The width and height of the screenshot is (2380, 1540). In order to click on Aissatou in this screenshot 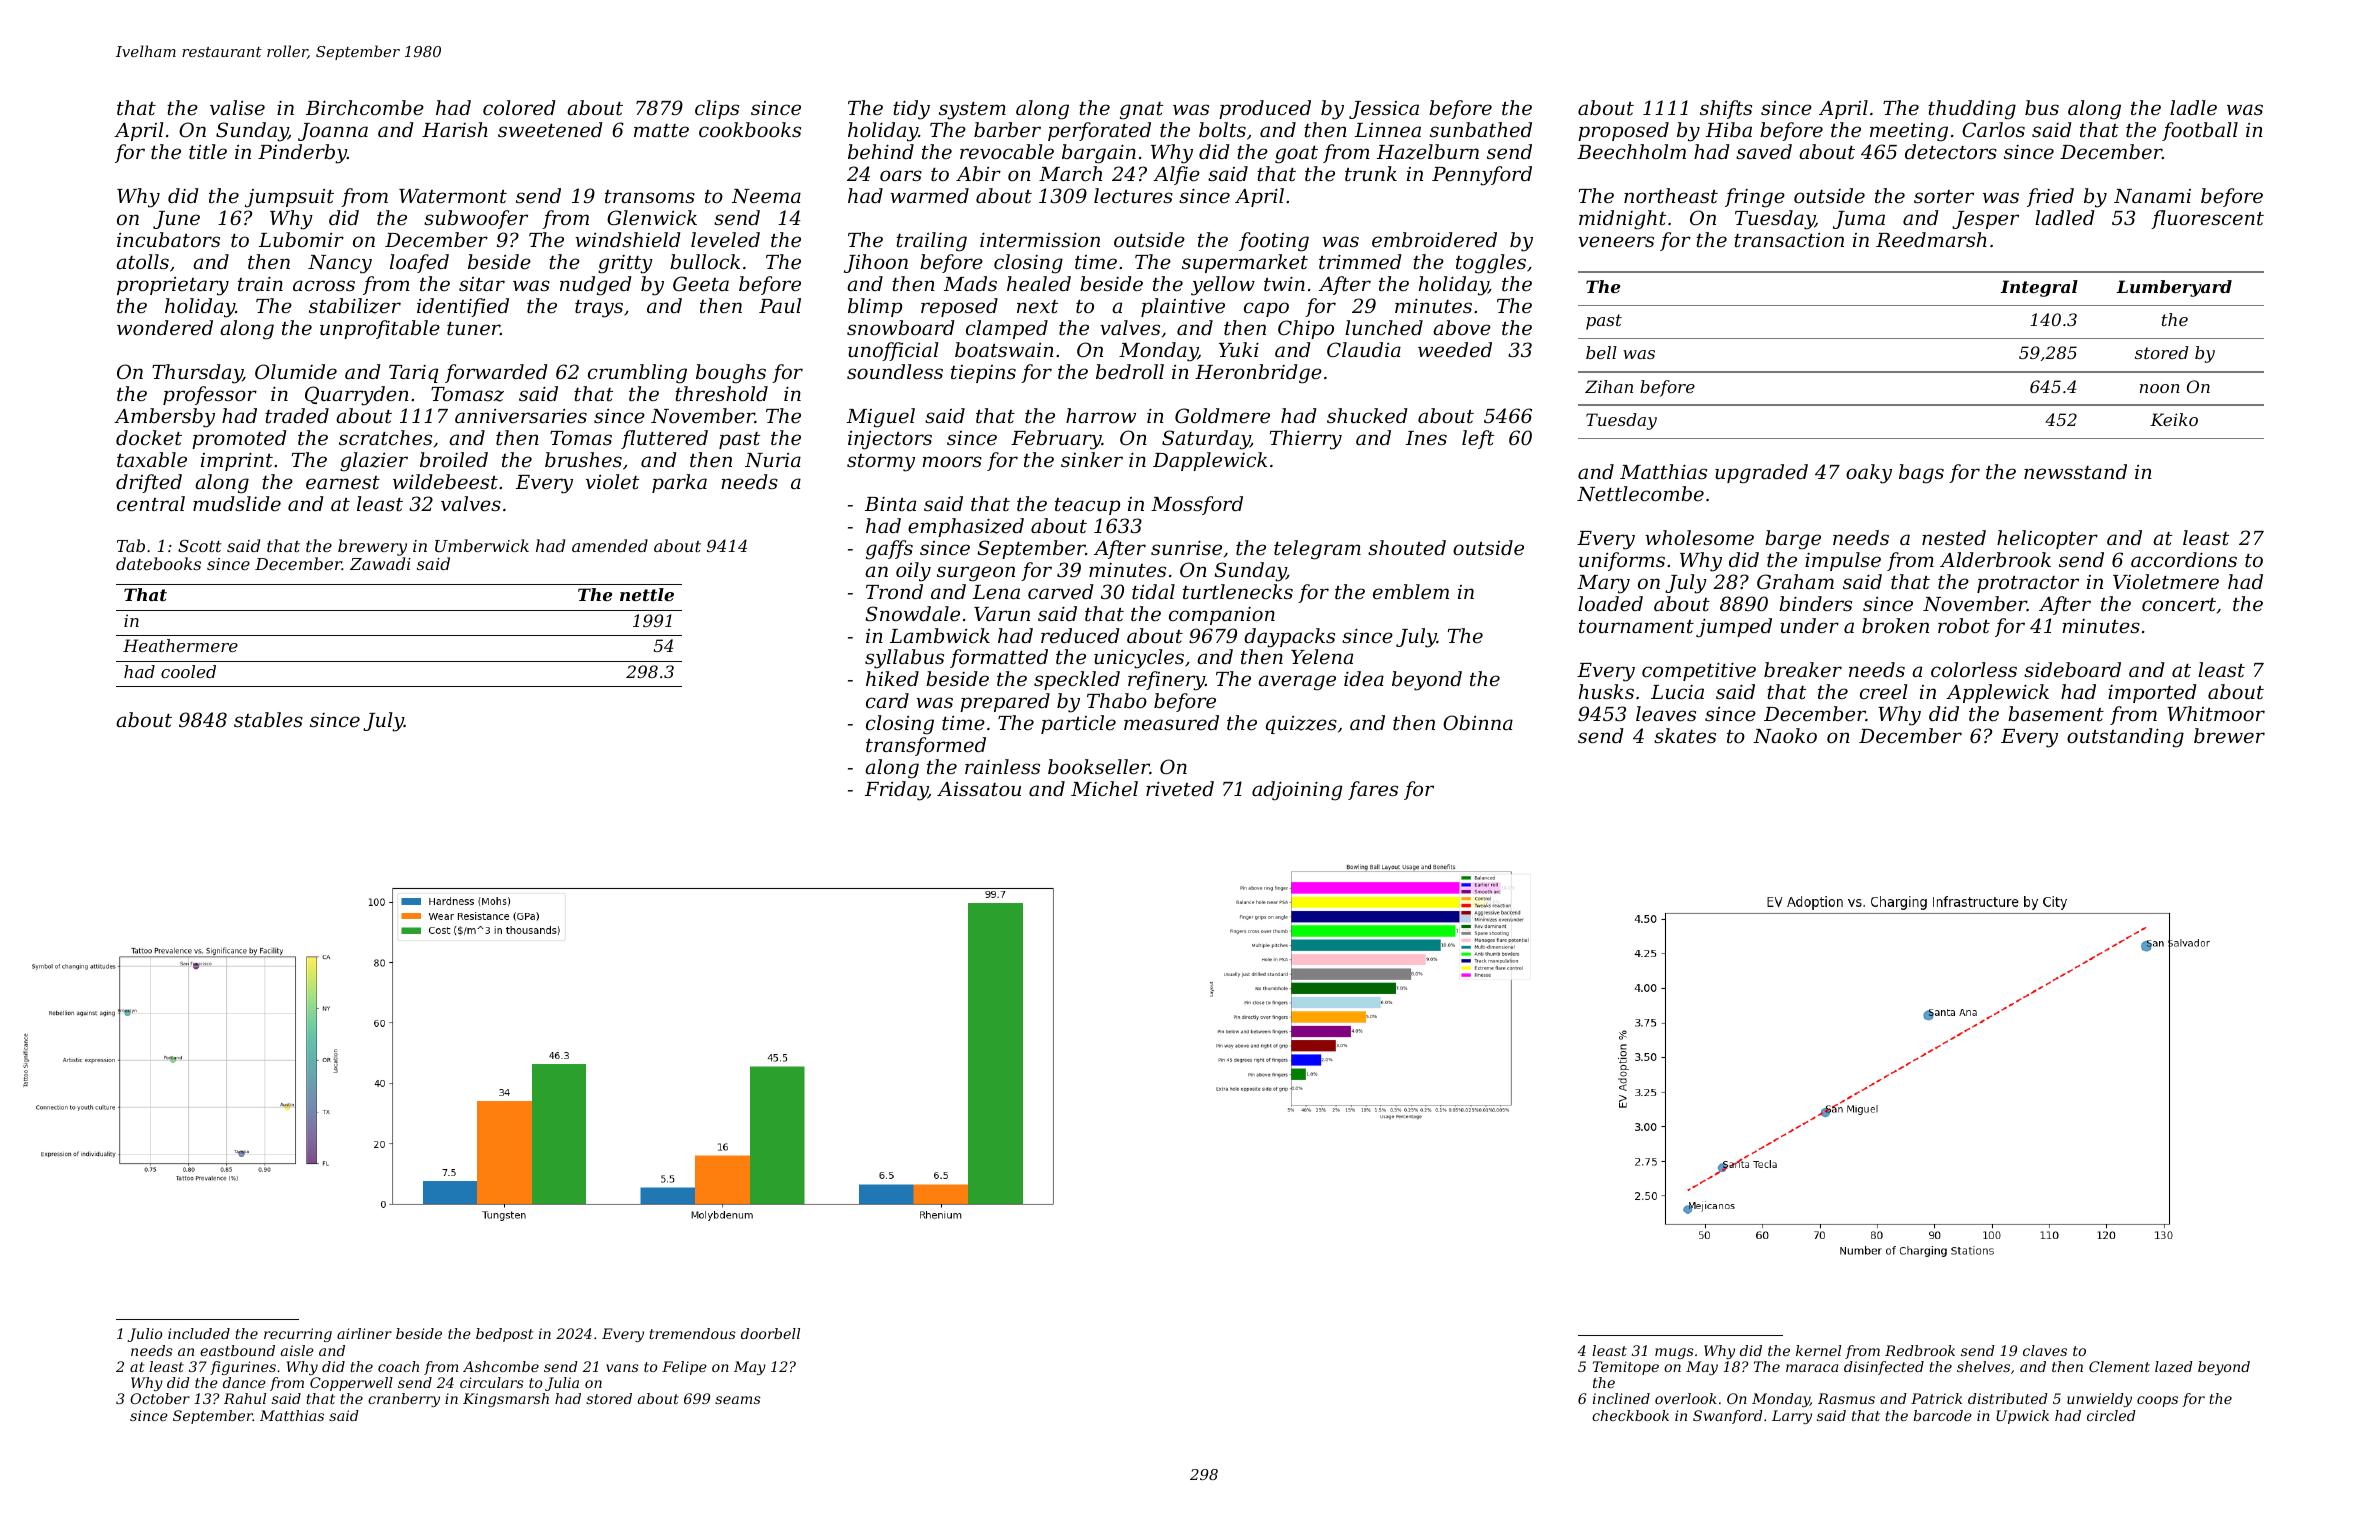, I will do `click(979, 789)`.
